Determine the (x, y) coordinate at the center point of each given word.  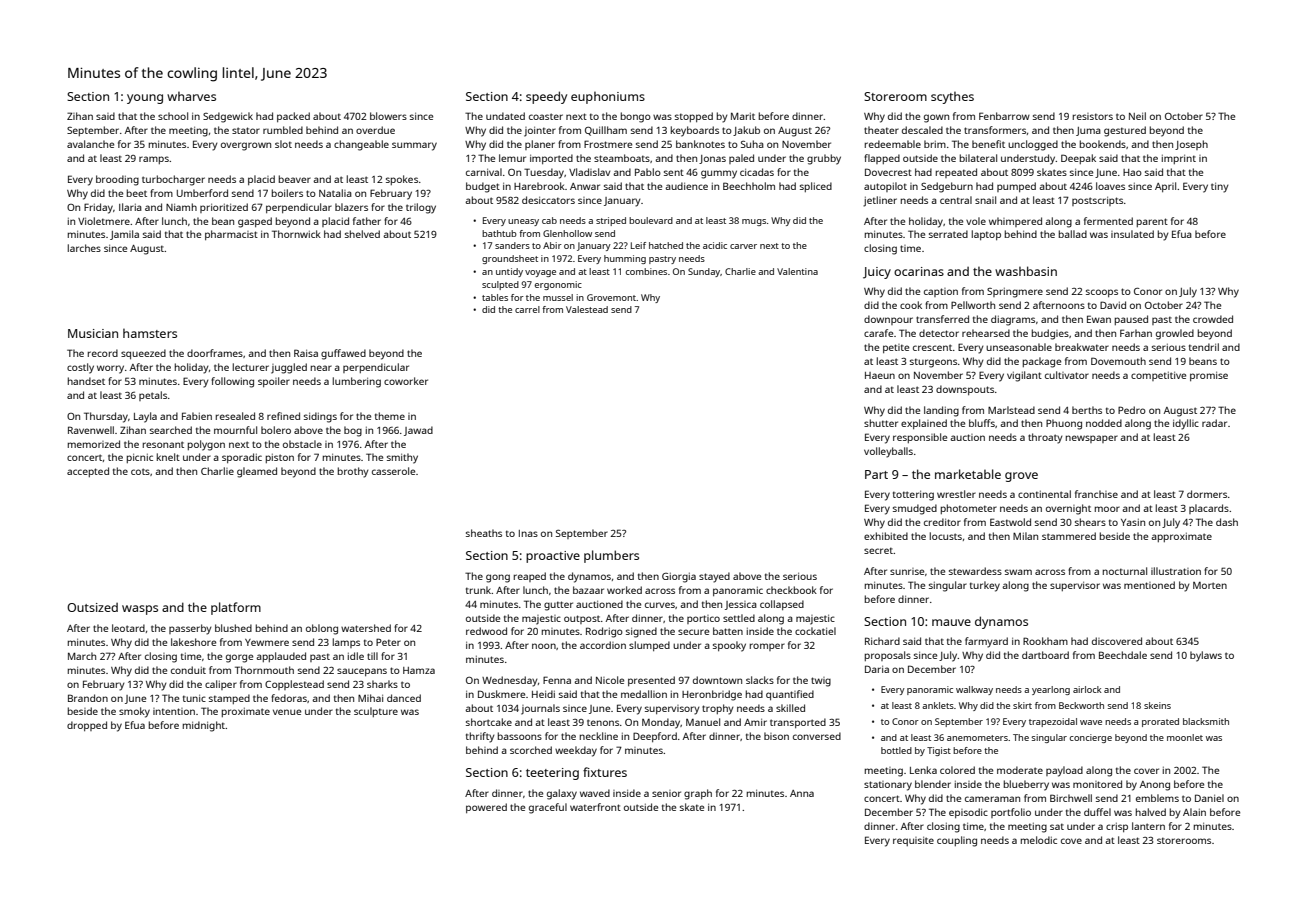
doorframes (215, 353)
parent (1152, 222)
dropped (87, 726)
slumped (649, 646)
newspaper (1092, 439)
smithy (402, 458)
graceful (548, 808)
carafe (878, 333)
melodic (1039, 840)
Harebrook (539, 186)
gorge (239, 658)
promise (1209, 376)
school (173, 116)
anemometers (977, 738)
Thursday (106, 417)
